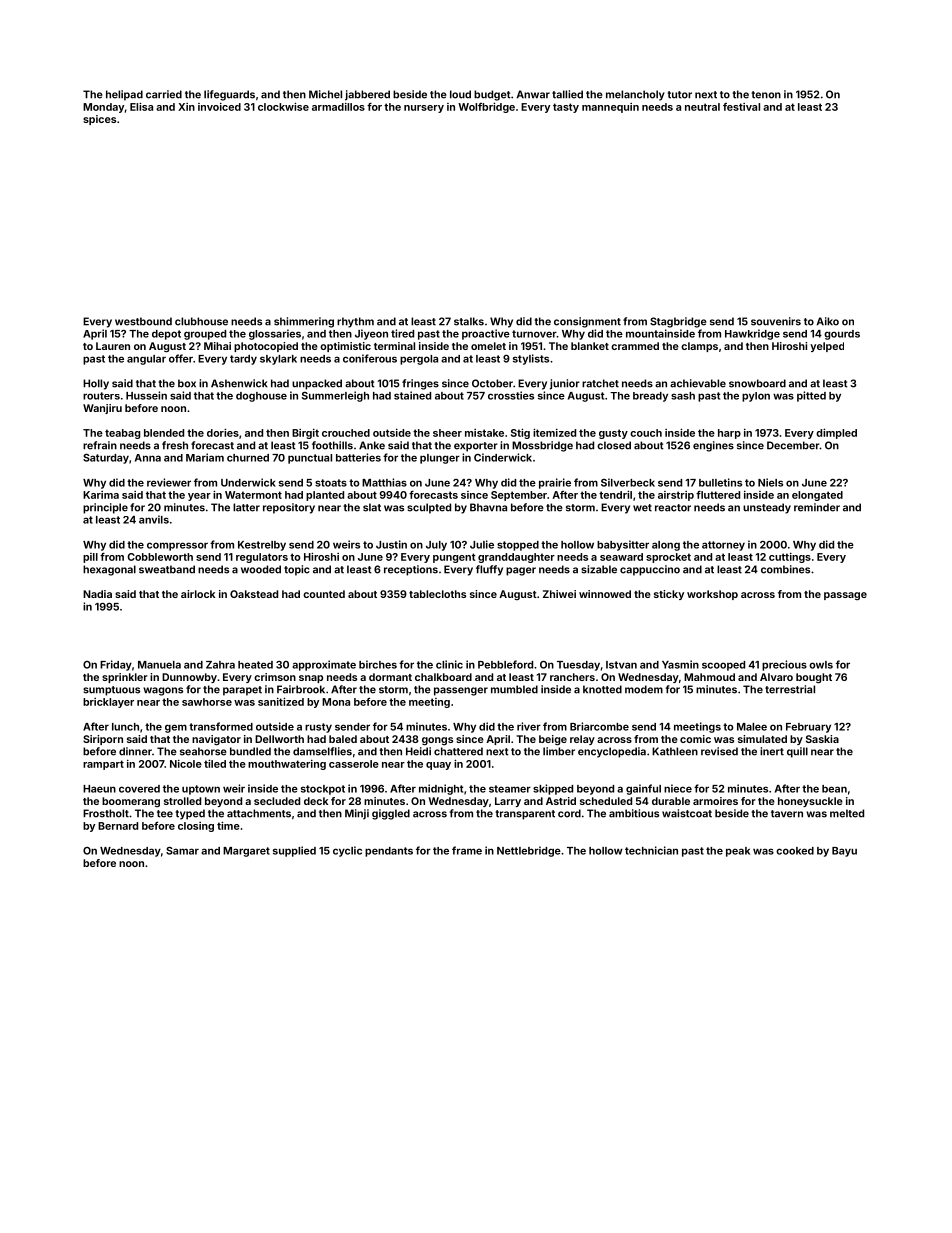  I want to click on sculpted, so click(429, 508).
